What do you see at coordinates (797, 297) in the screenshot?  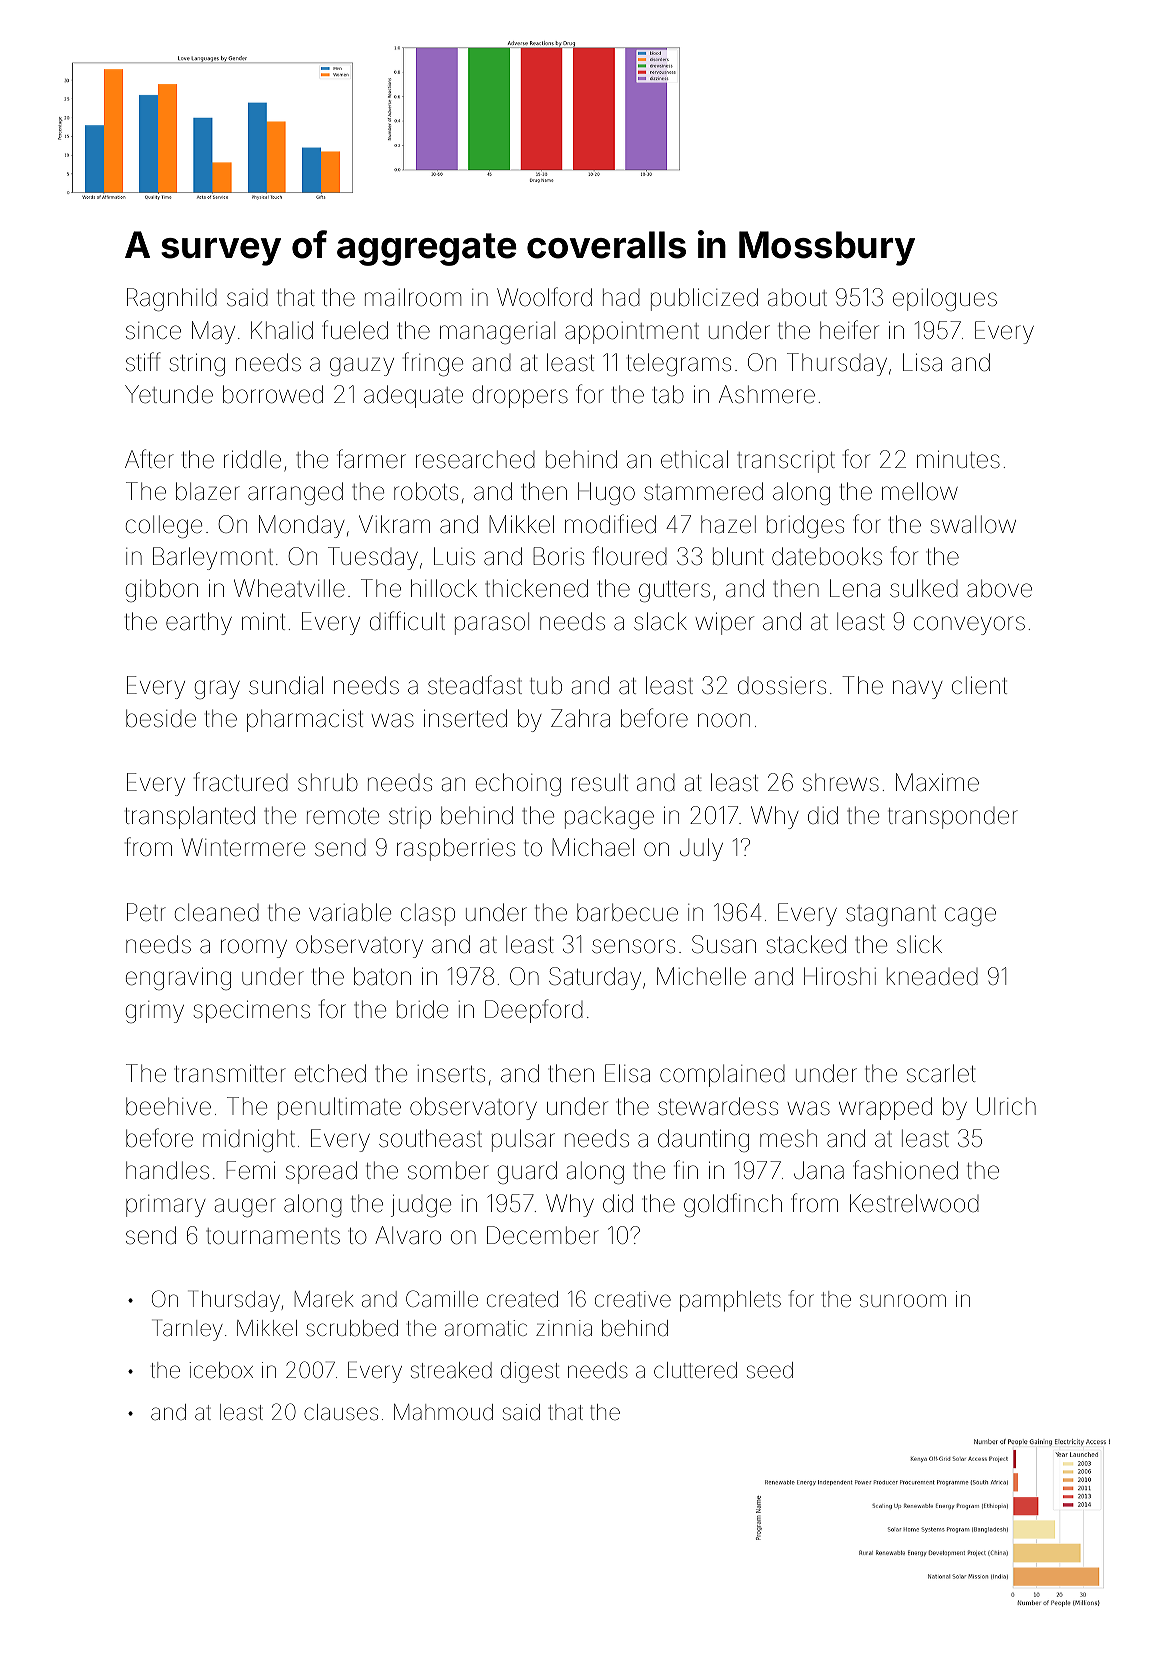 I see `about` at bounding box center [797, 297].
